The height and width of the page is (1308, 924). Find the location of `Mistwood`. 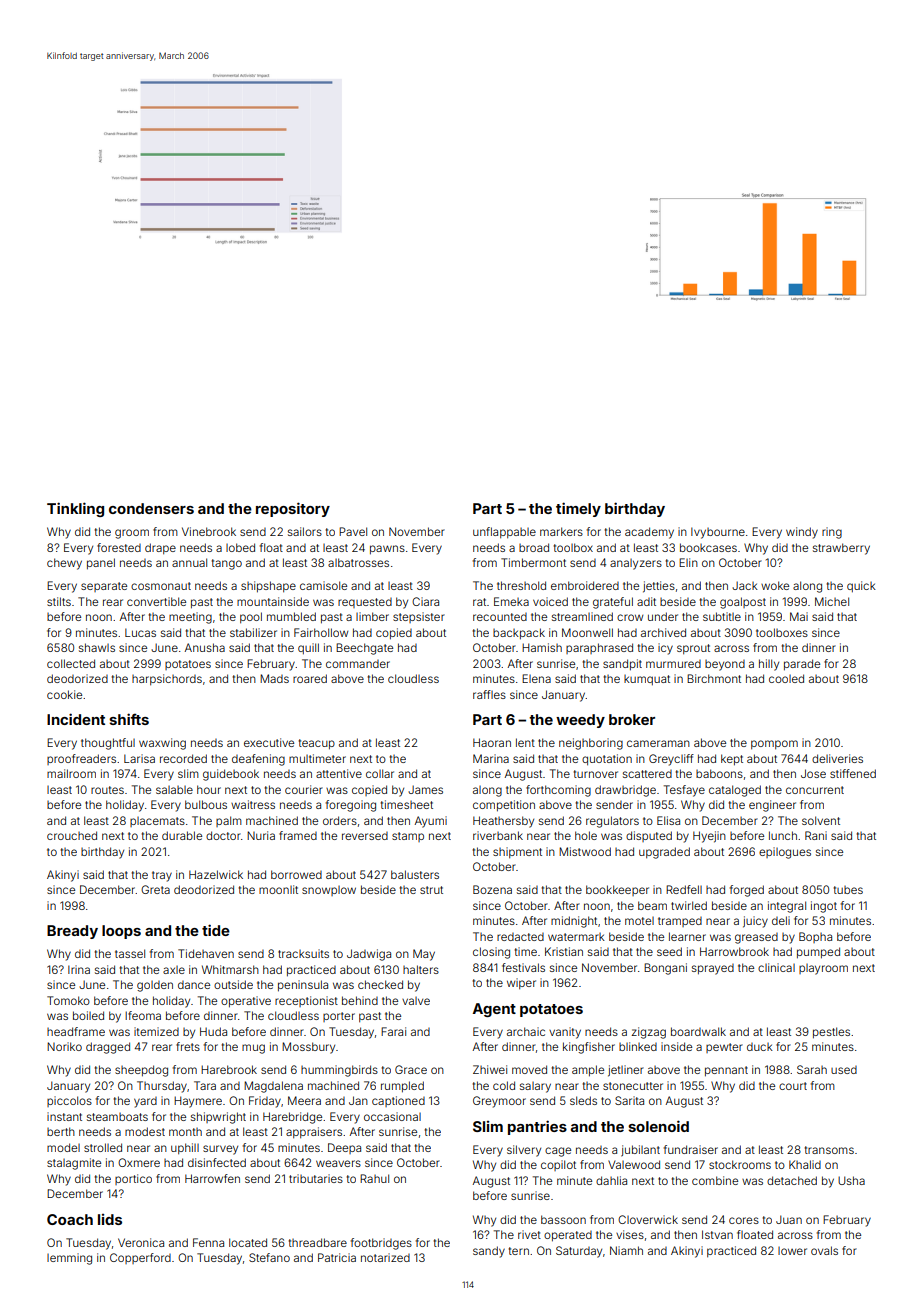

Mistwood is located at coordinates (585, 851).
